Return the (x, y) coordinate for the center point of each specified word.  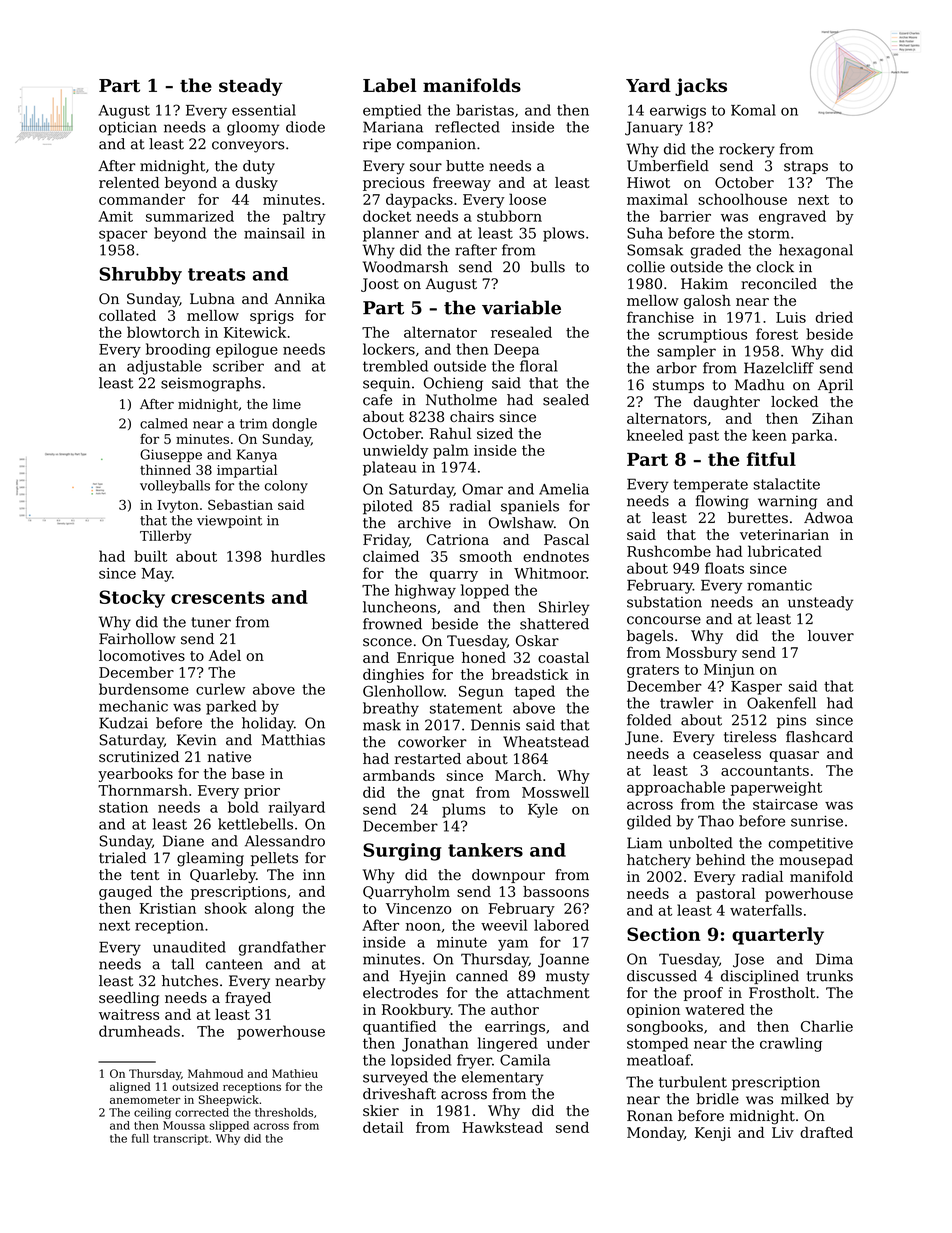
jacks (701, 87)
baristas (485, 110)
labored (561, 925)
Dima (834, 959)
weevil (504, 925)
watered (715, 1009)
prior (262, 792)
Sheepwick (229, 1100)
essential (264, 110)
